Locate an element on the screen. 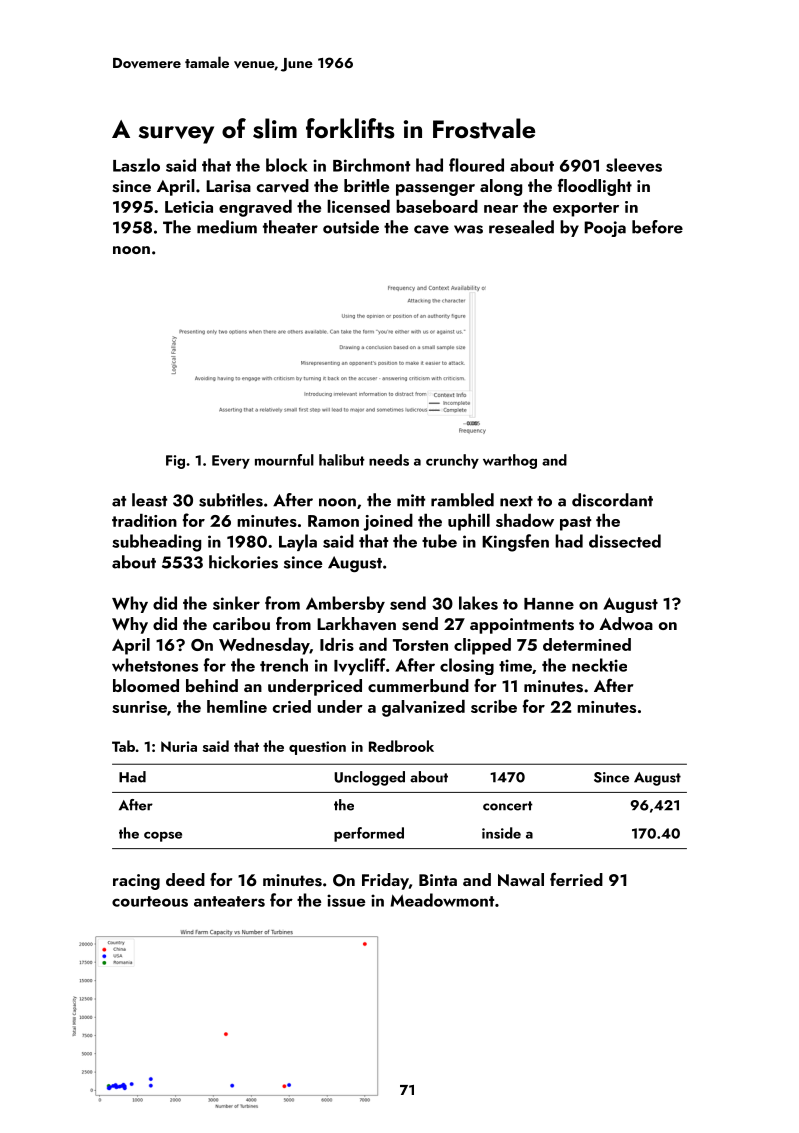 The height and width of the screenshot is (1133, 799). anteaters is located at coordinates (229, 901).
